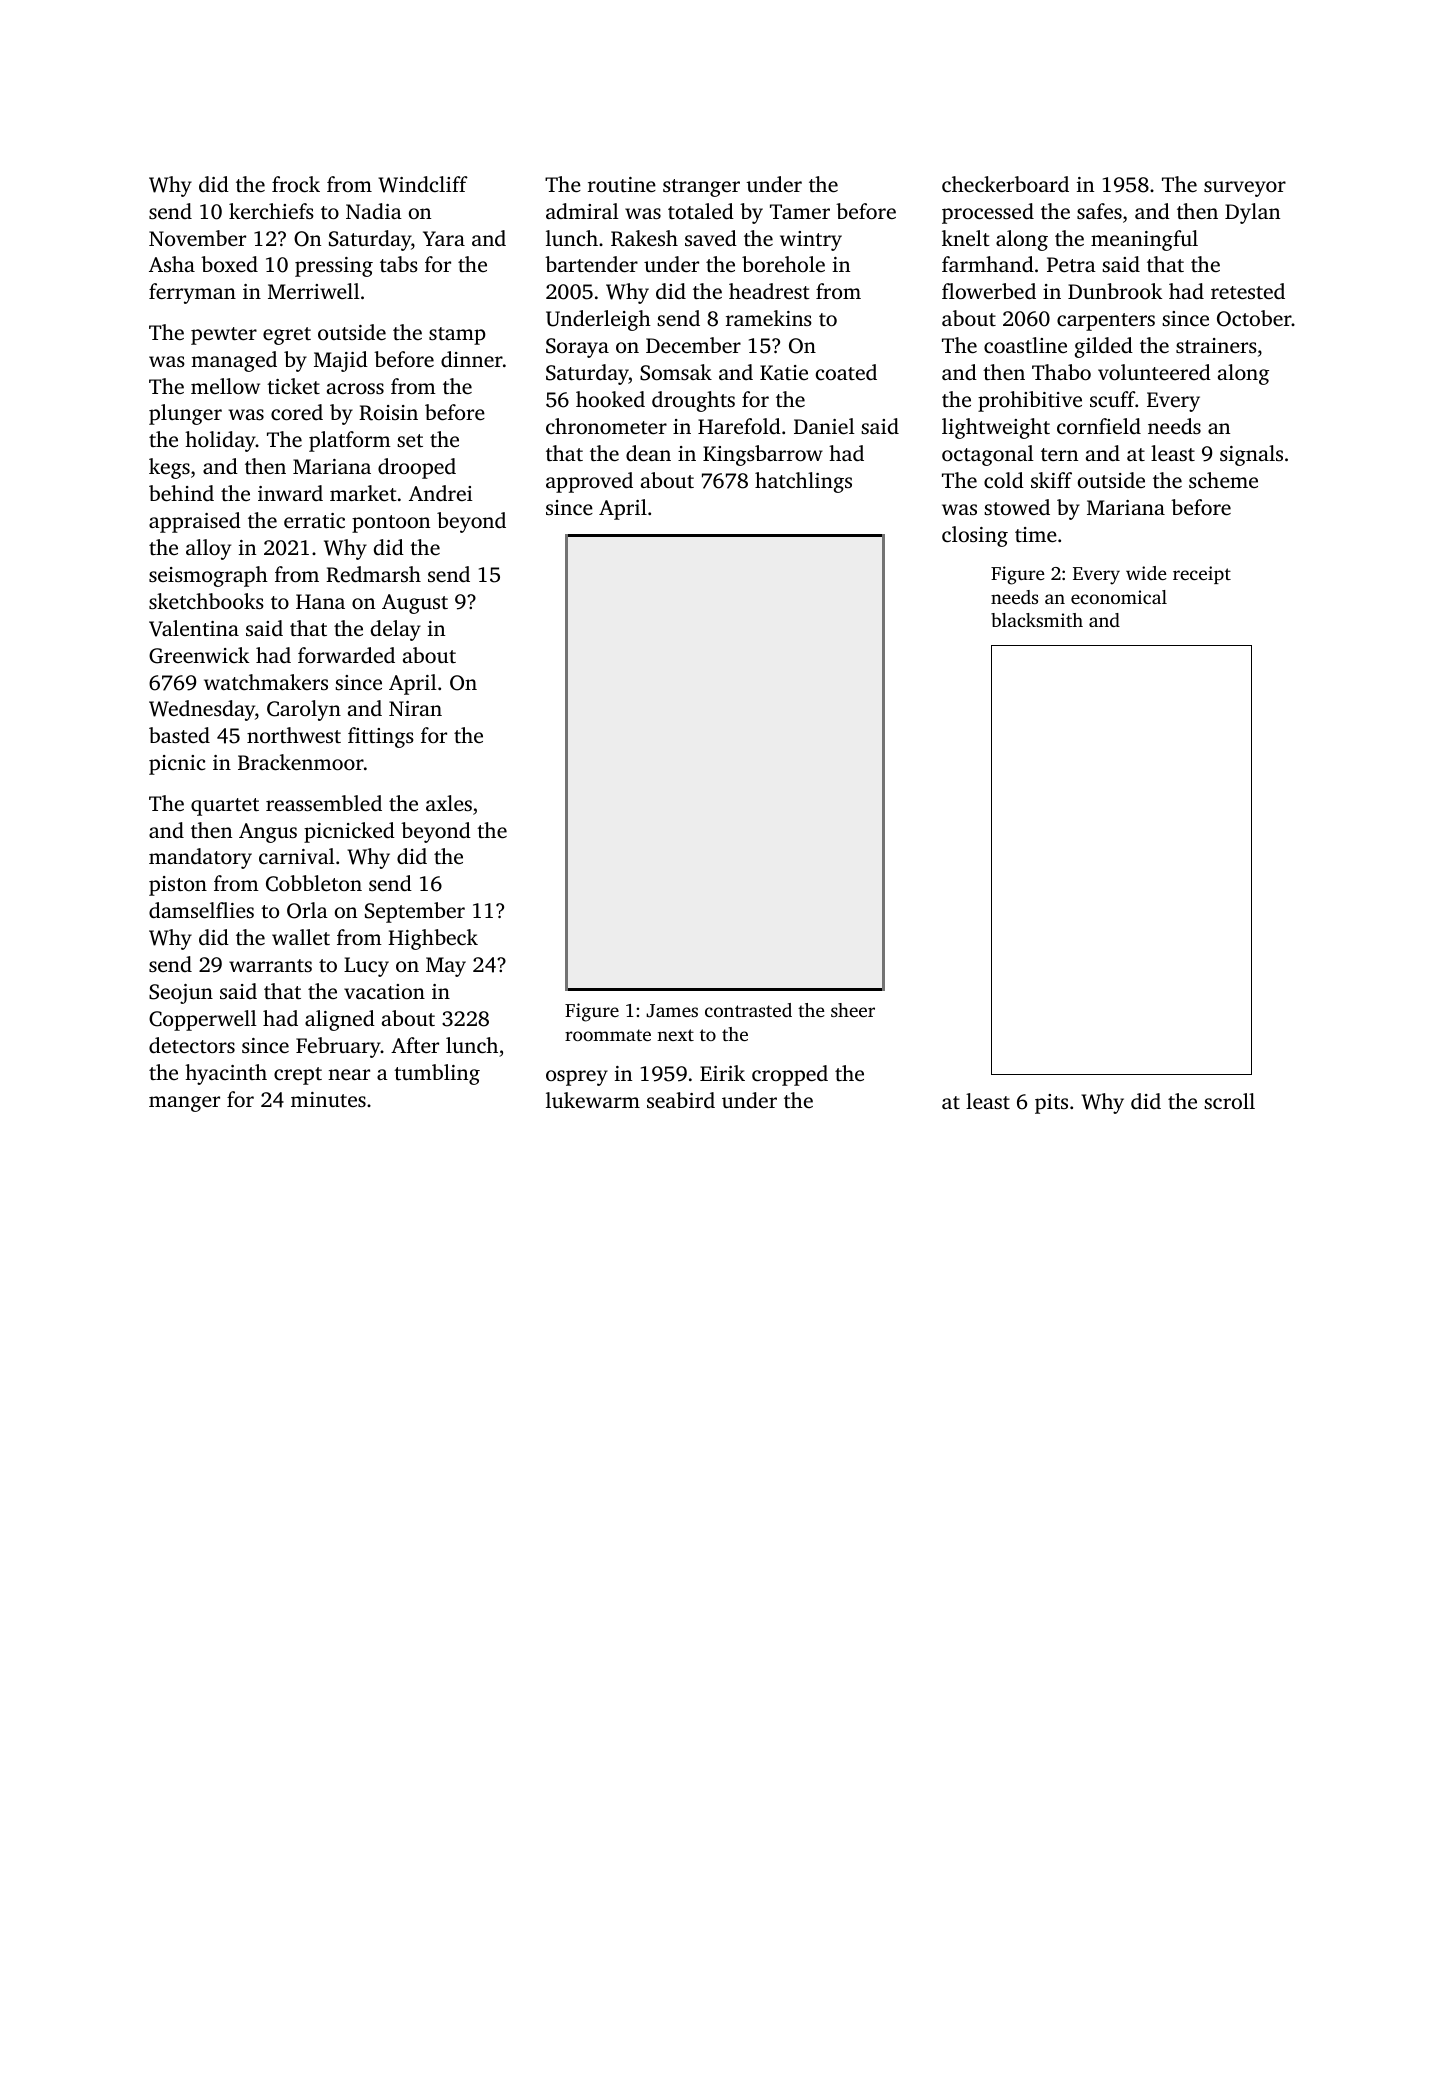 This document has width=1450, height=2100. I want to click on axles, so click(449, 803).
